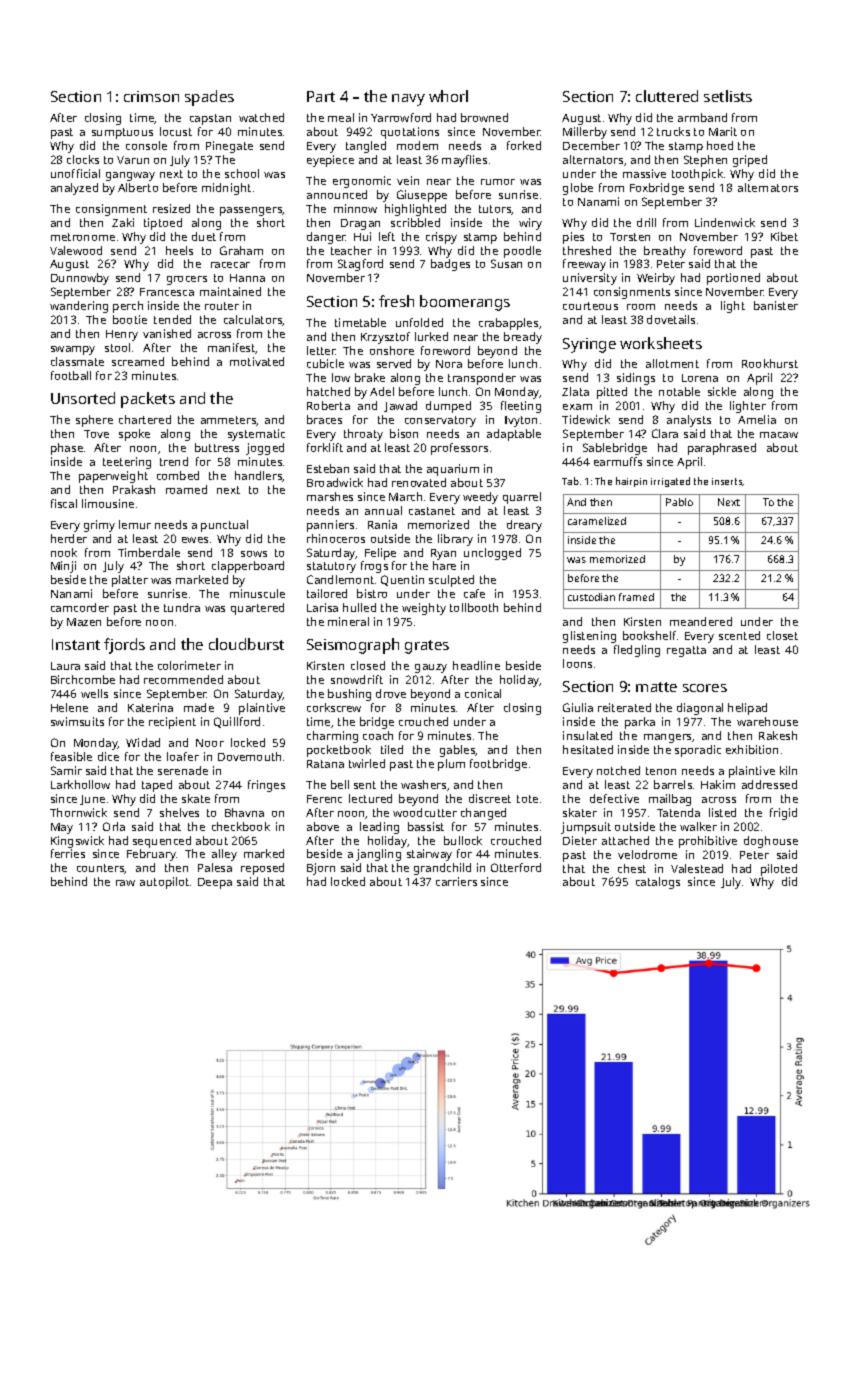  What do you see at coordinates (404, 433) in the screenshot?
I see `bison` at bounding box center [404, 433].
